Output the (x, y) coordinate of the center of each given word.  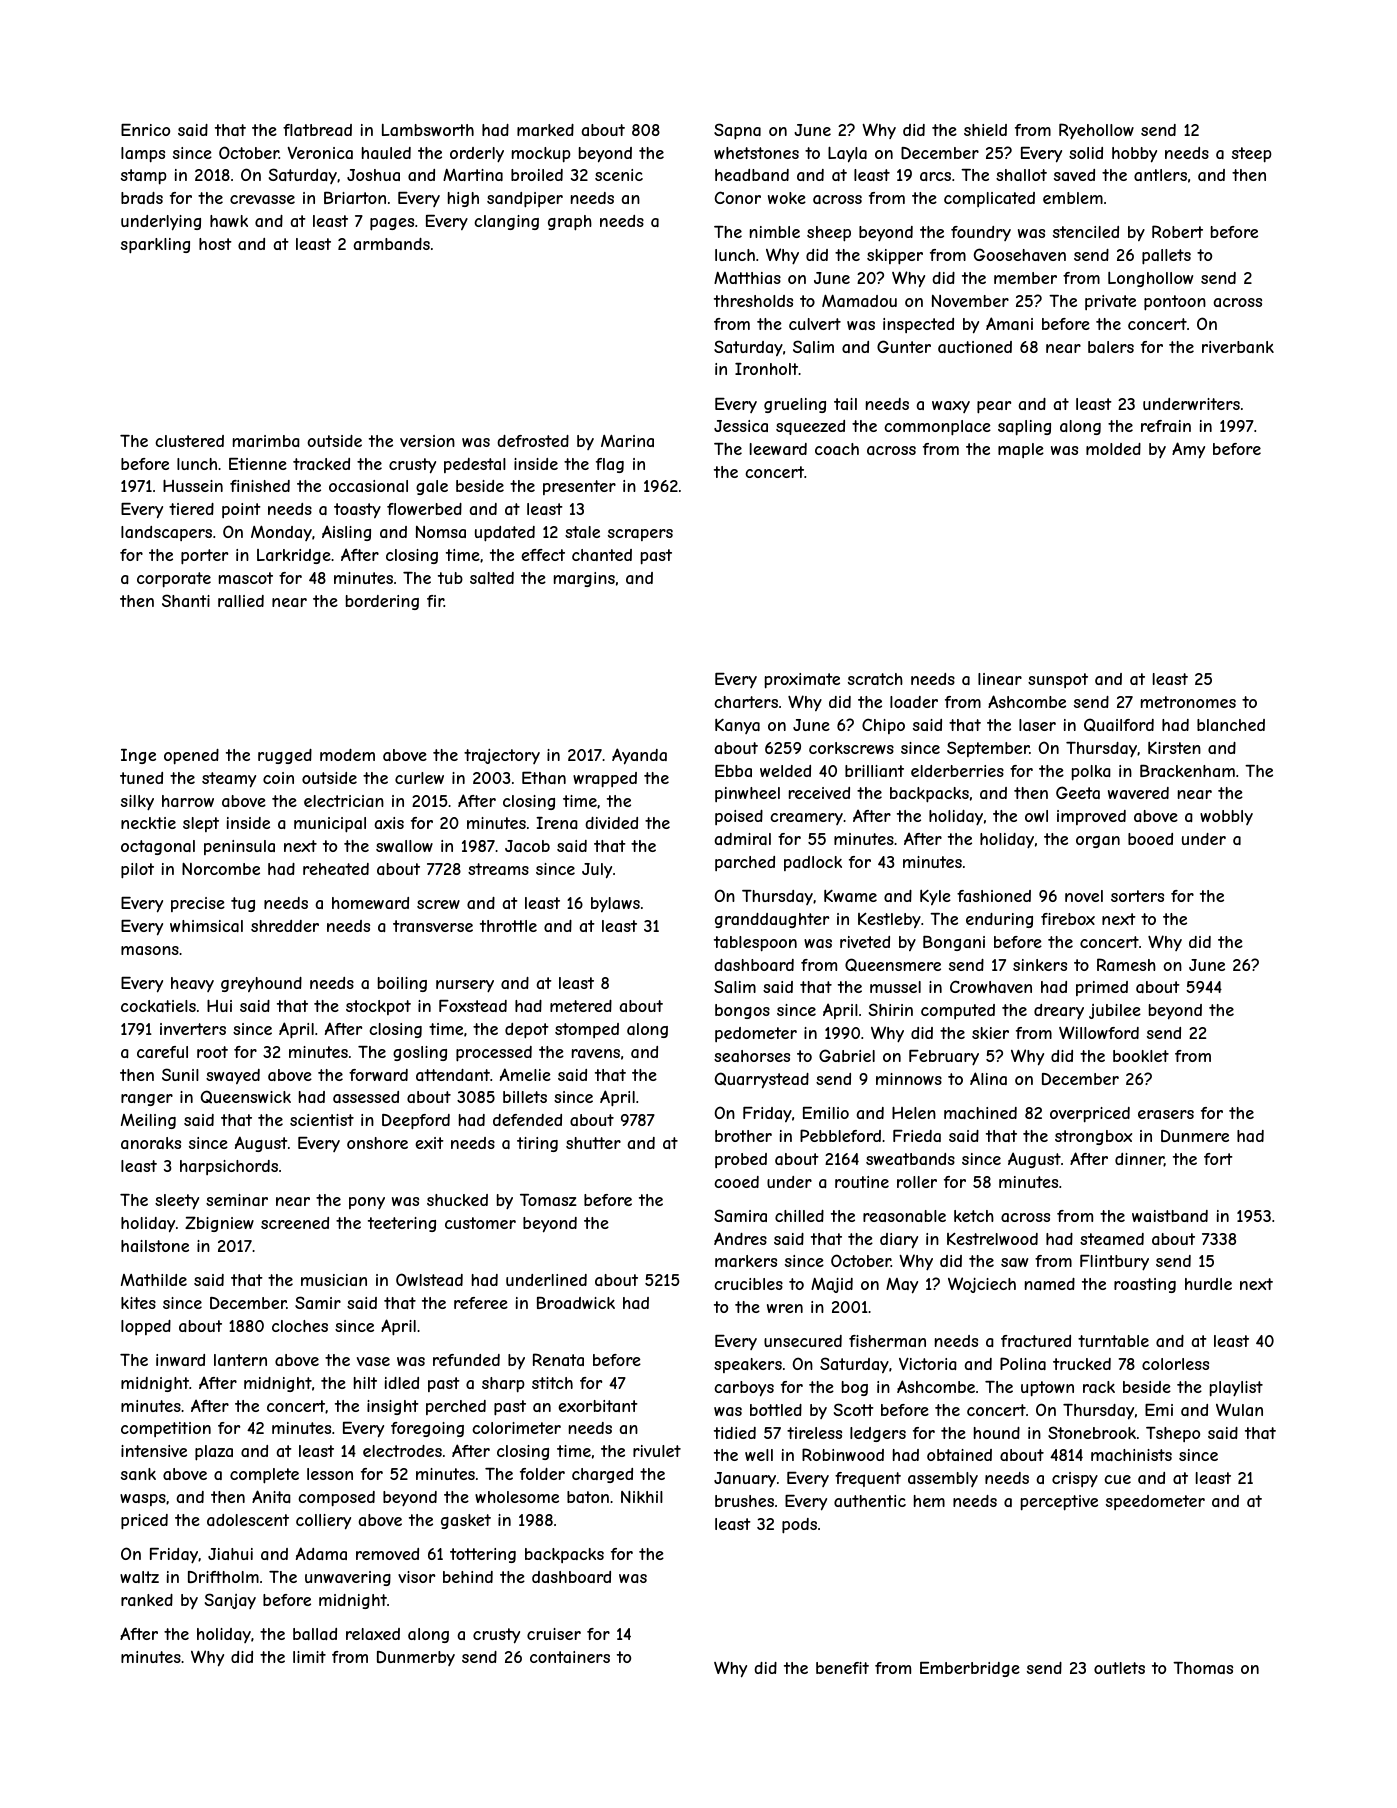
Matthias (747, 278)
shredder (285, 926)
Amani (1009, 323)
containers (570, 1657)
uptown (1047, 1389)
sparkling (155, 246)
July (597, 871)
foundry (981, 233)
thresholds (753, 301)
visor (416, 1577)
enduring (999, 920)
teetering (402, 1224)
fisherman (887, 1341)
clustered (189, 441)
